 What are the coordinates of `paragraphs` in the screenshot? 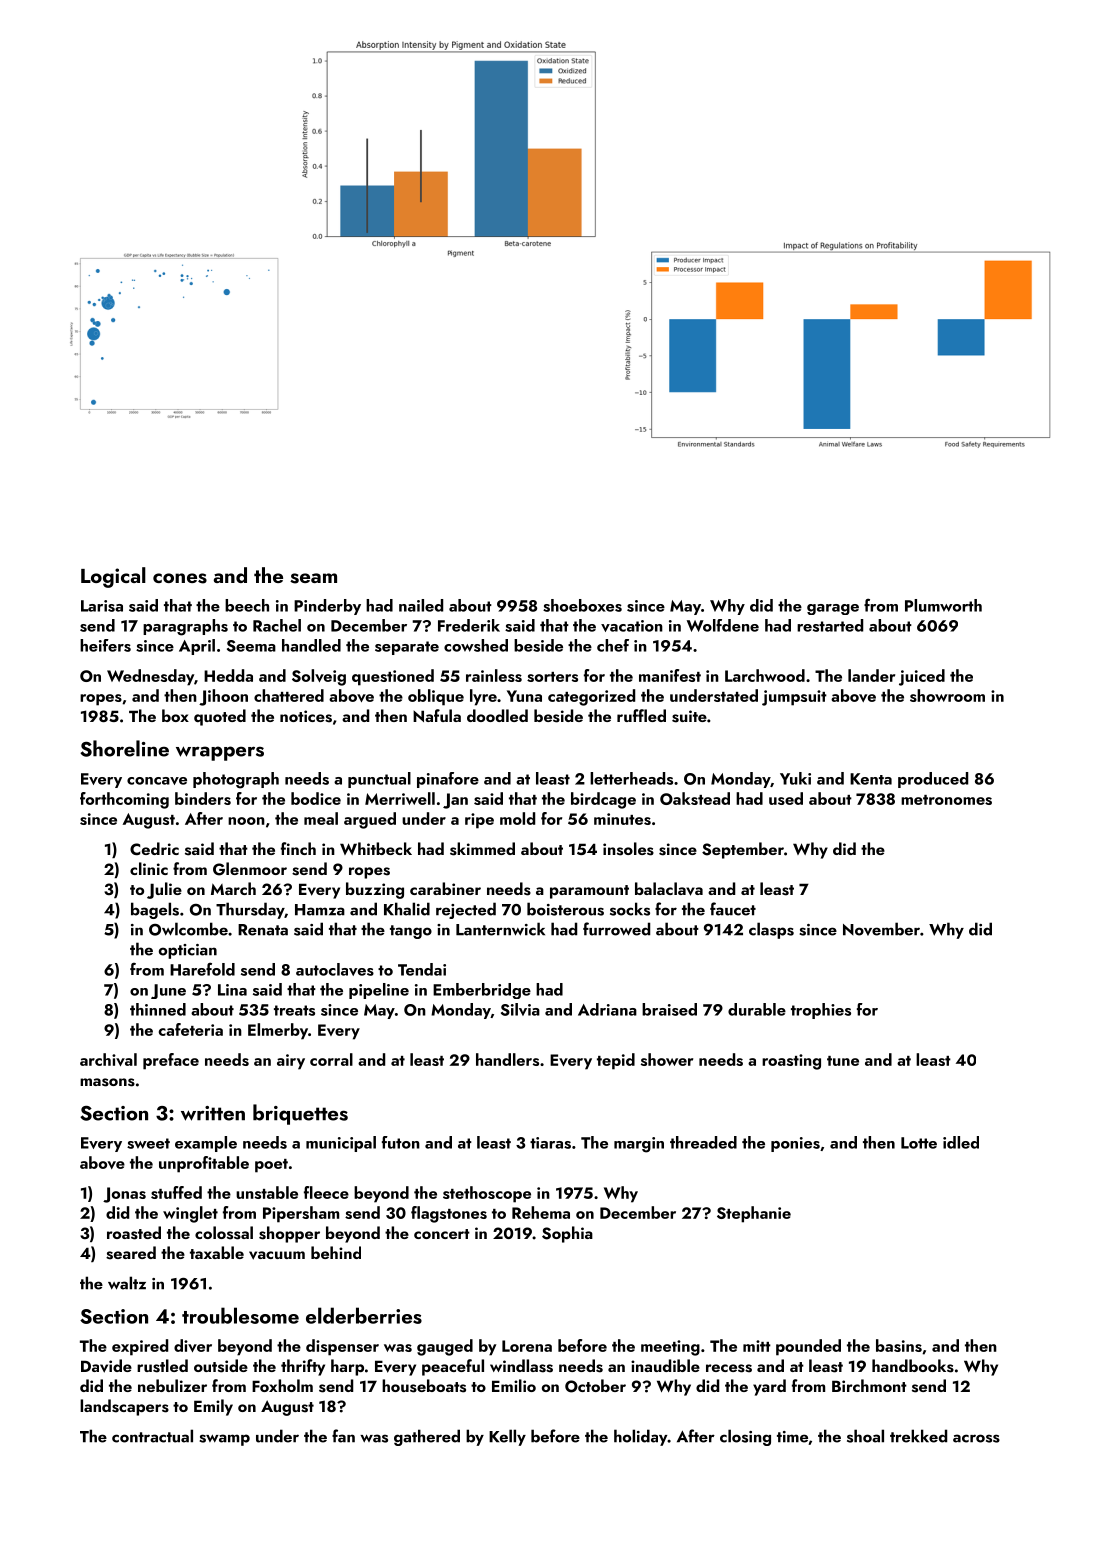 It's located at (185, 627).
